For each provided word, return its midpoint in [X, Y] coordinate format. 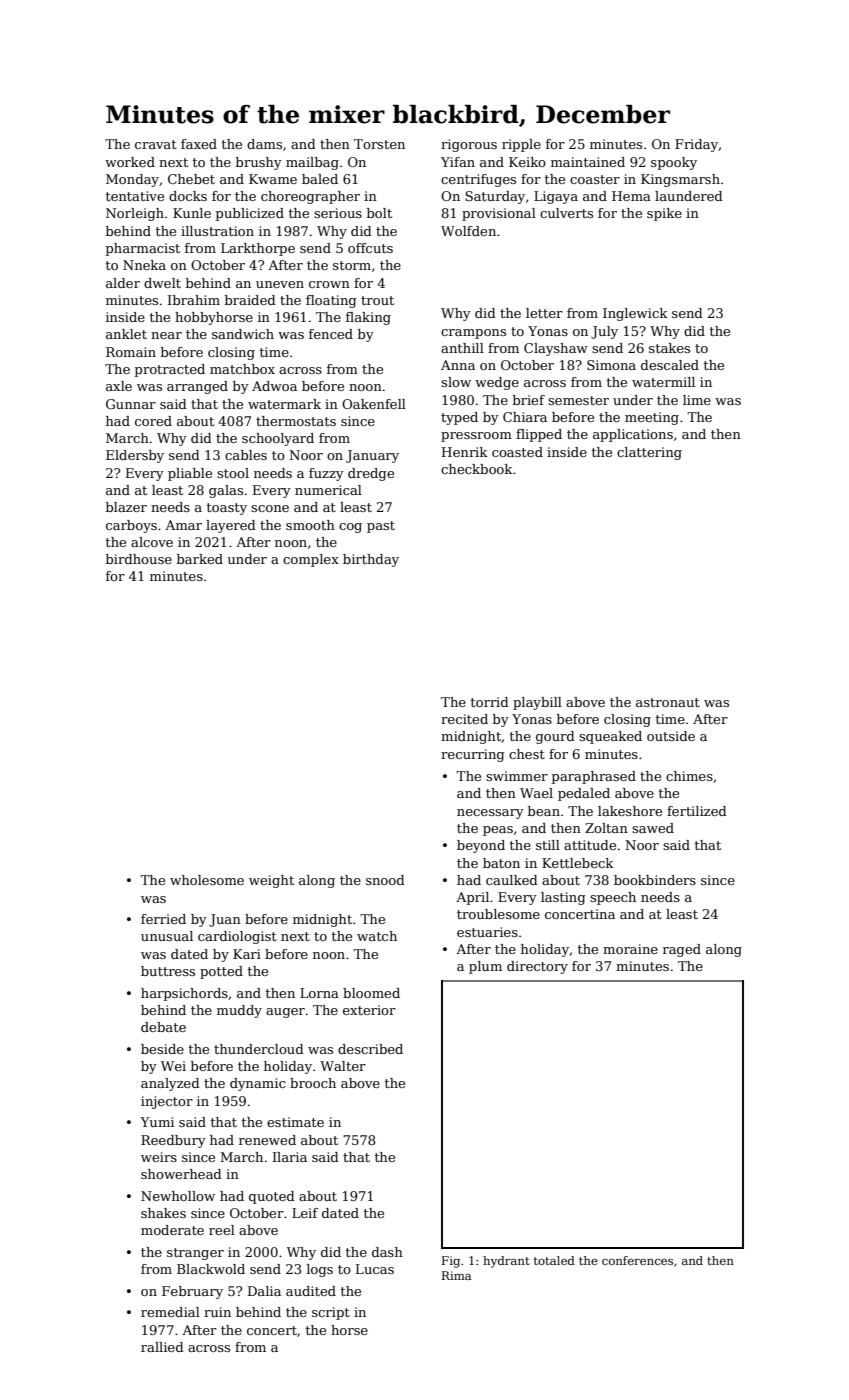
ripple [521, 145]
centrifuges [478, 180]
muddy [239, 1011]
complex [311, 560]
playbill [537, 703]
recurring [473, 755]
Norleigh [135, 214]
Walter [343, 1066]
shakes [163, 1213]
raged [682, 950]
